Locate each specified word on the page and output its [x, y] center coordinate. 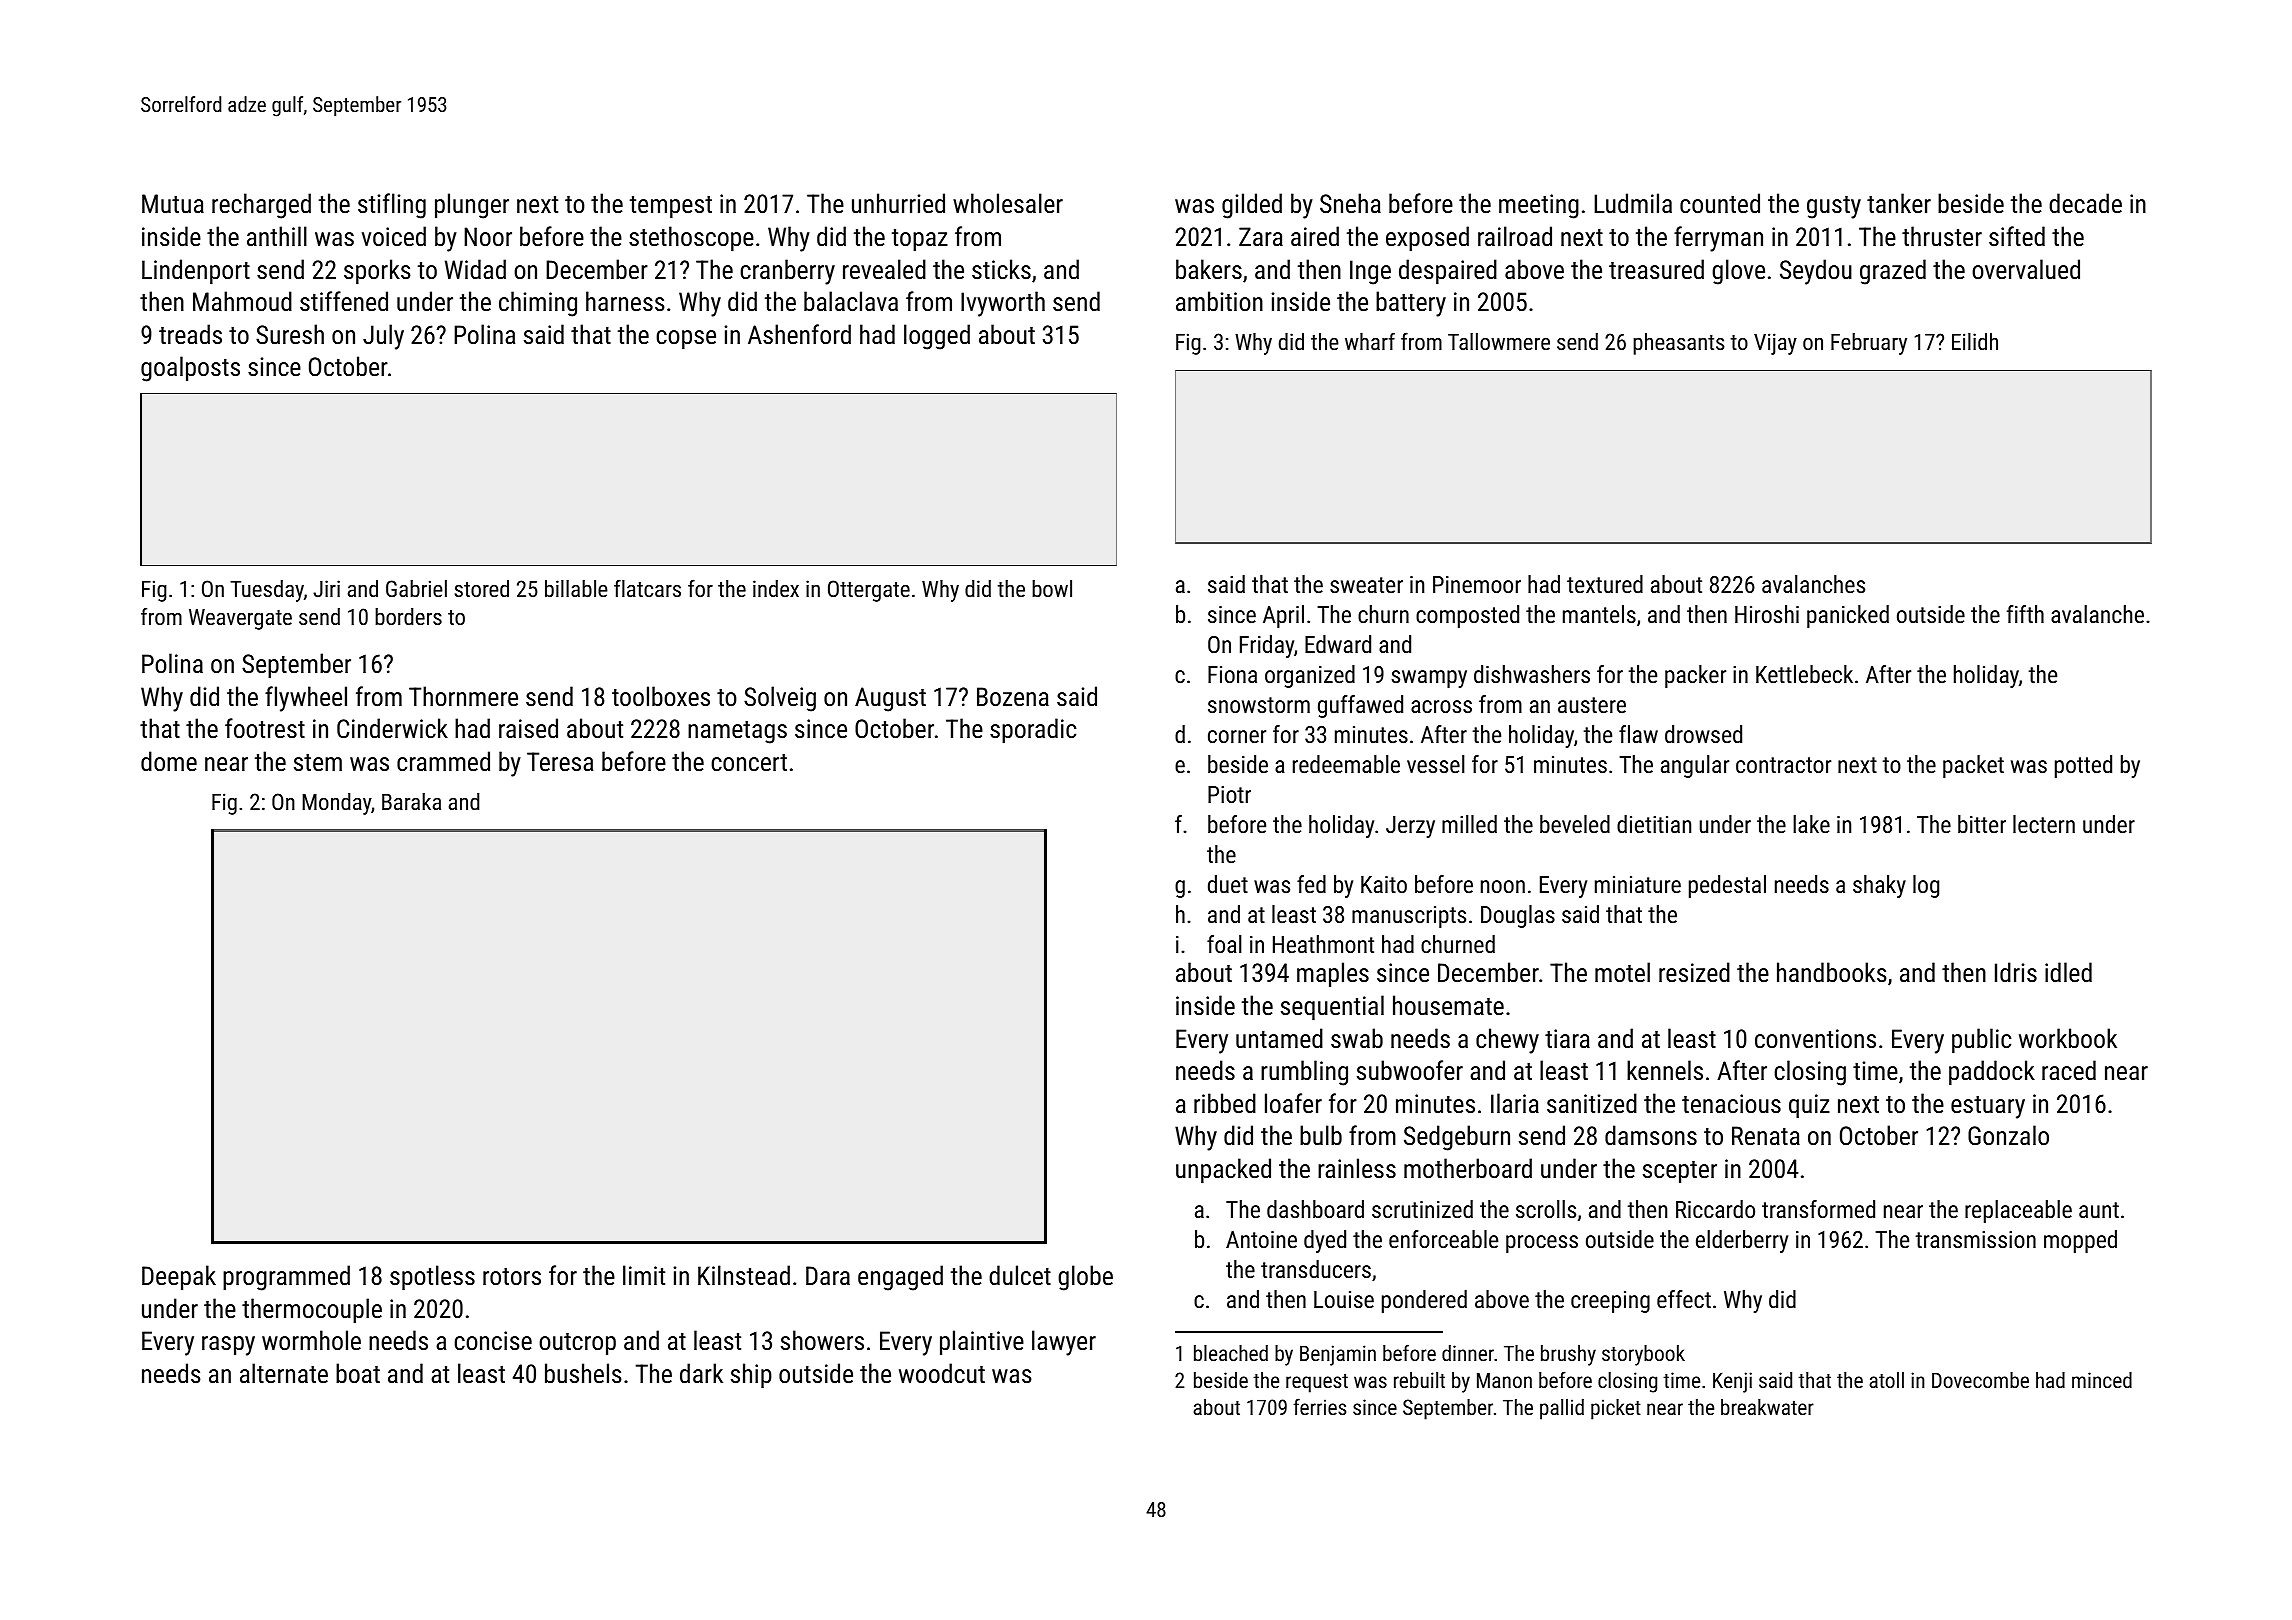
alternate [284, 1373]
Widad [475, 269]
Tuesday [267, 591]
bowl [1052, 588]
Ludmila [1633, 203]
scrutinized [1422, 1209]
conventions [1815, 1038]
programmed [286, 1278]
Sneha [1350, 203]
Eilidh [1975, 341]
